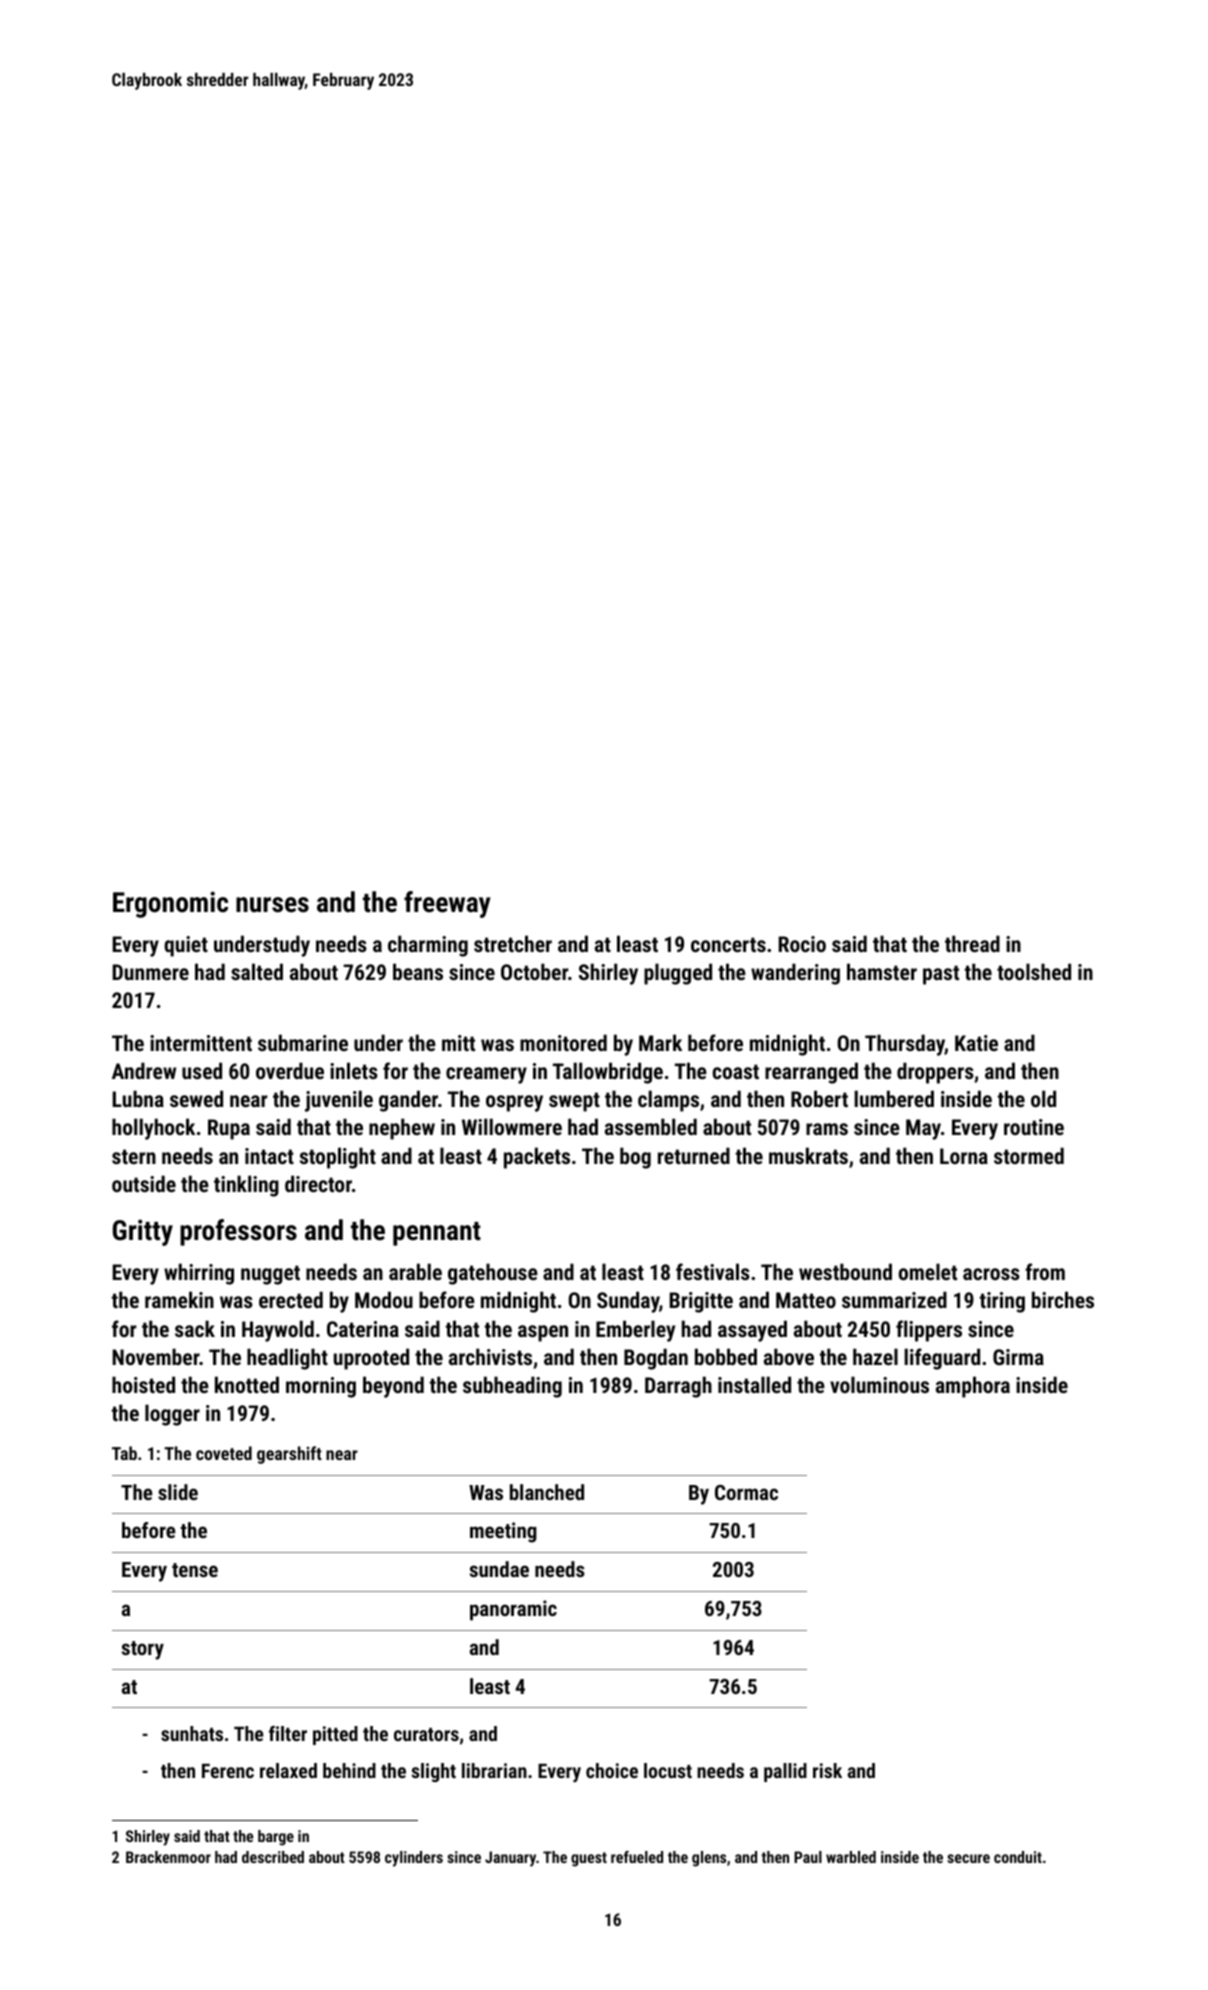 This screenshot has height=1990, width=1208. Describe the element at coordinates (905, 1045) in the screenshot. I see `Thursday` at that location.
